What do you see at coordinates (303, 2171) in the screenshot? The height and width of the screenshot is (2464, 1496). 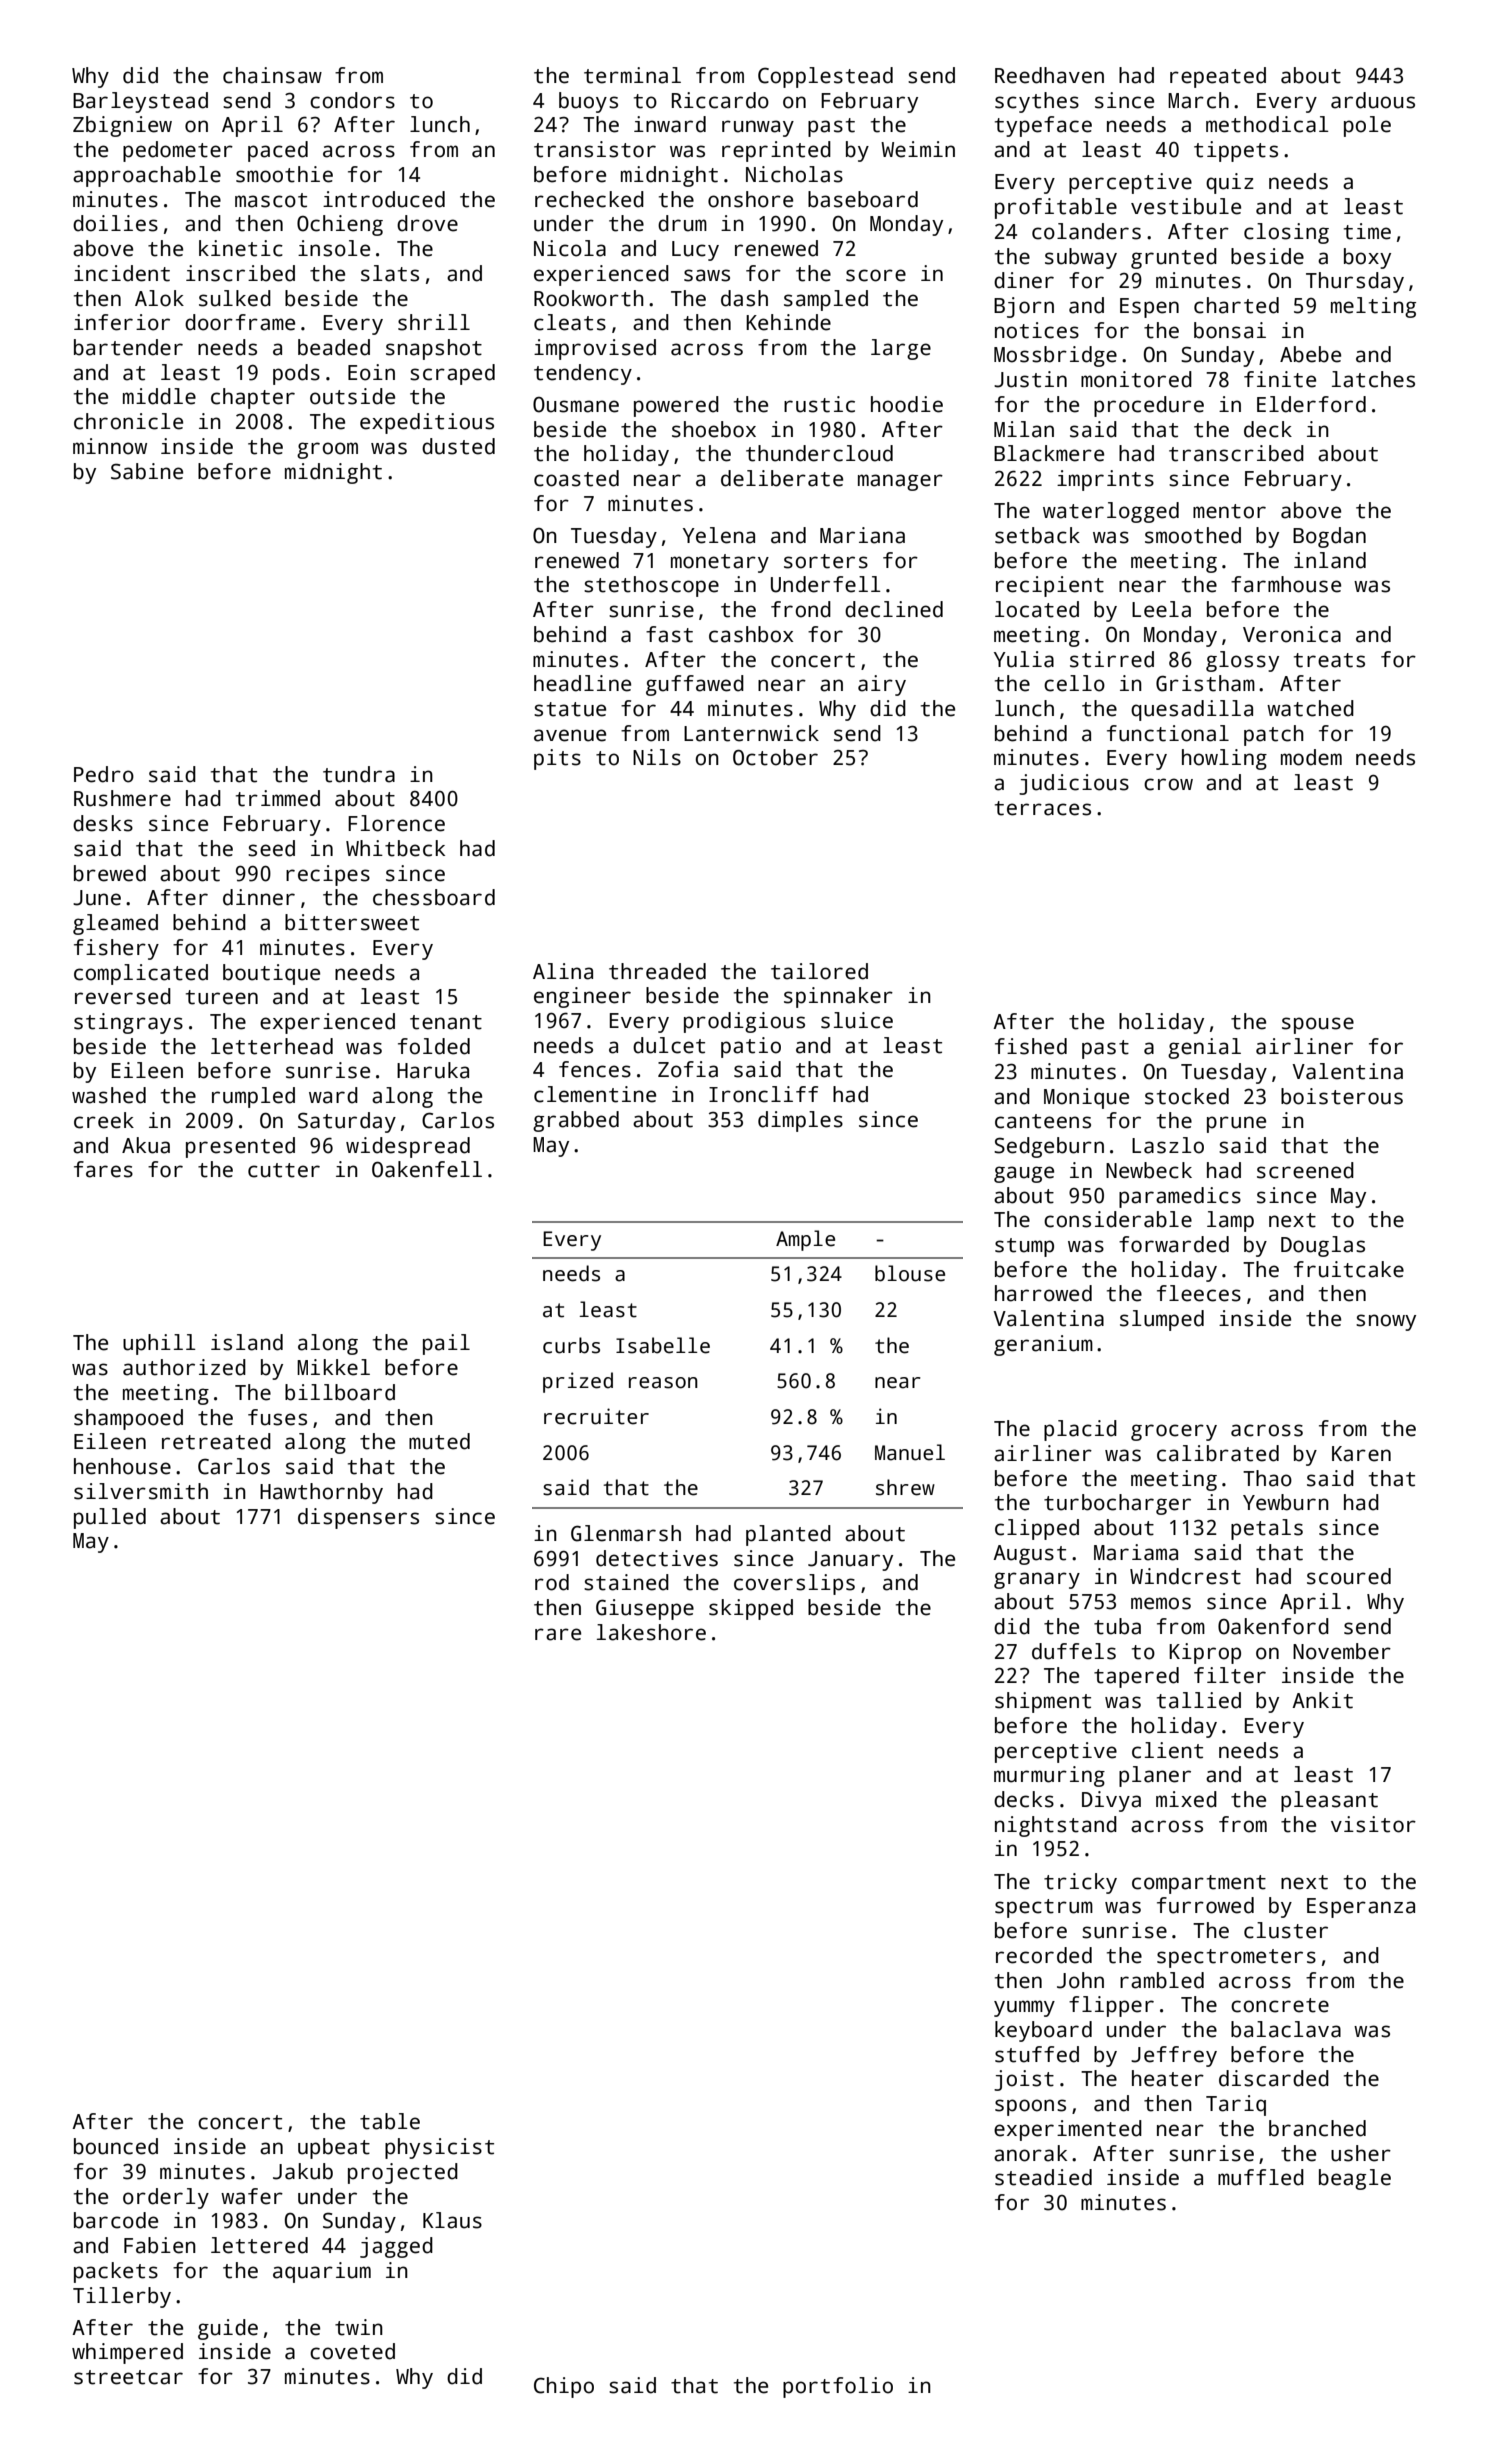 I see `Jakub` at bounding box center [303, 2171].
